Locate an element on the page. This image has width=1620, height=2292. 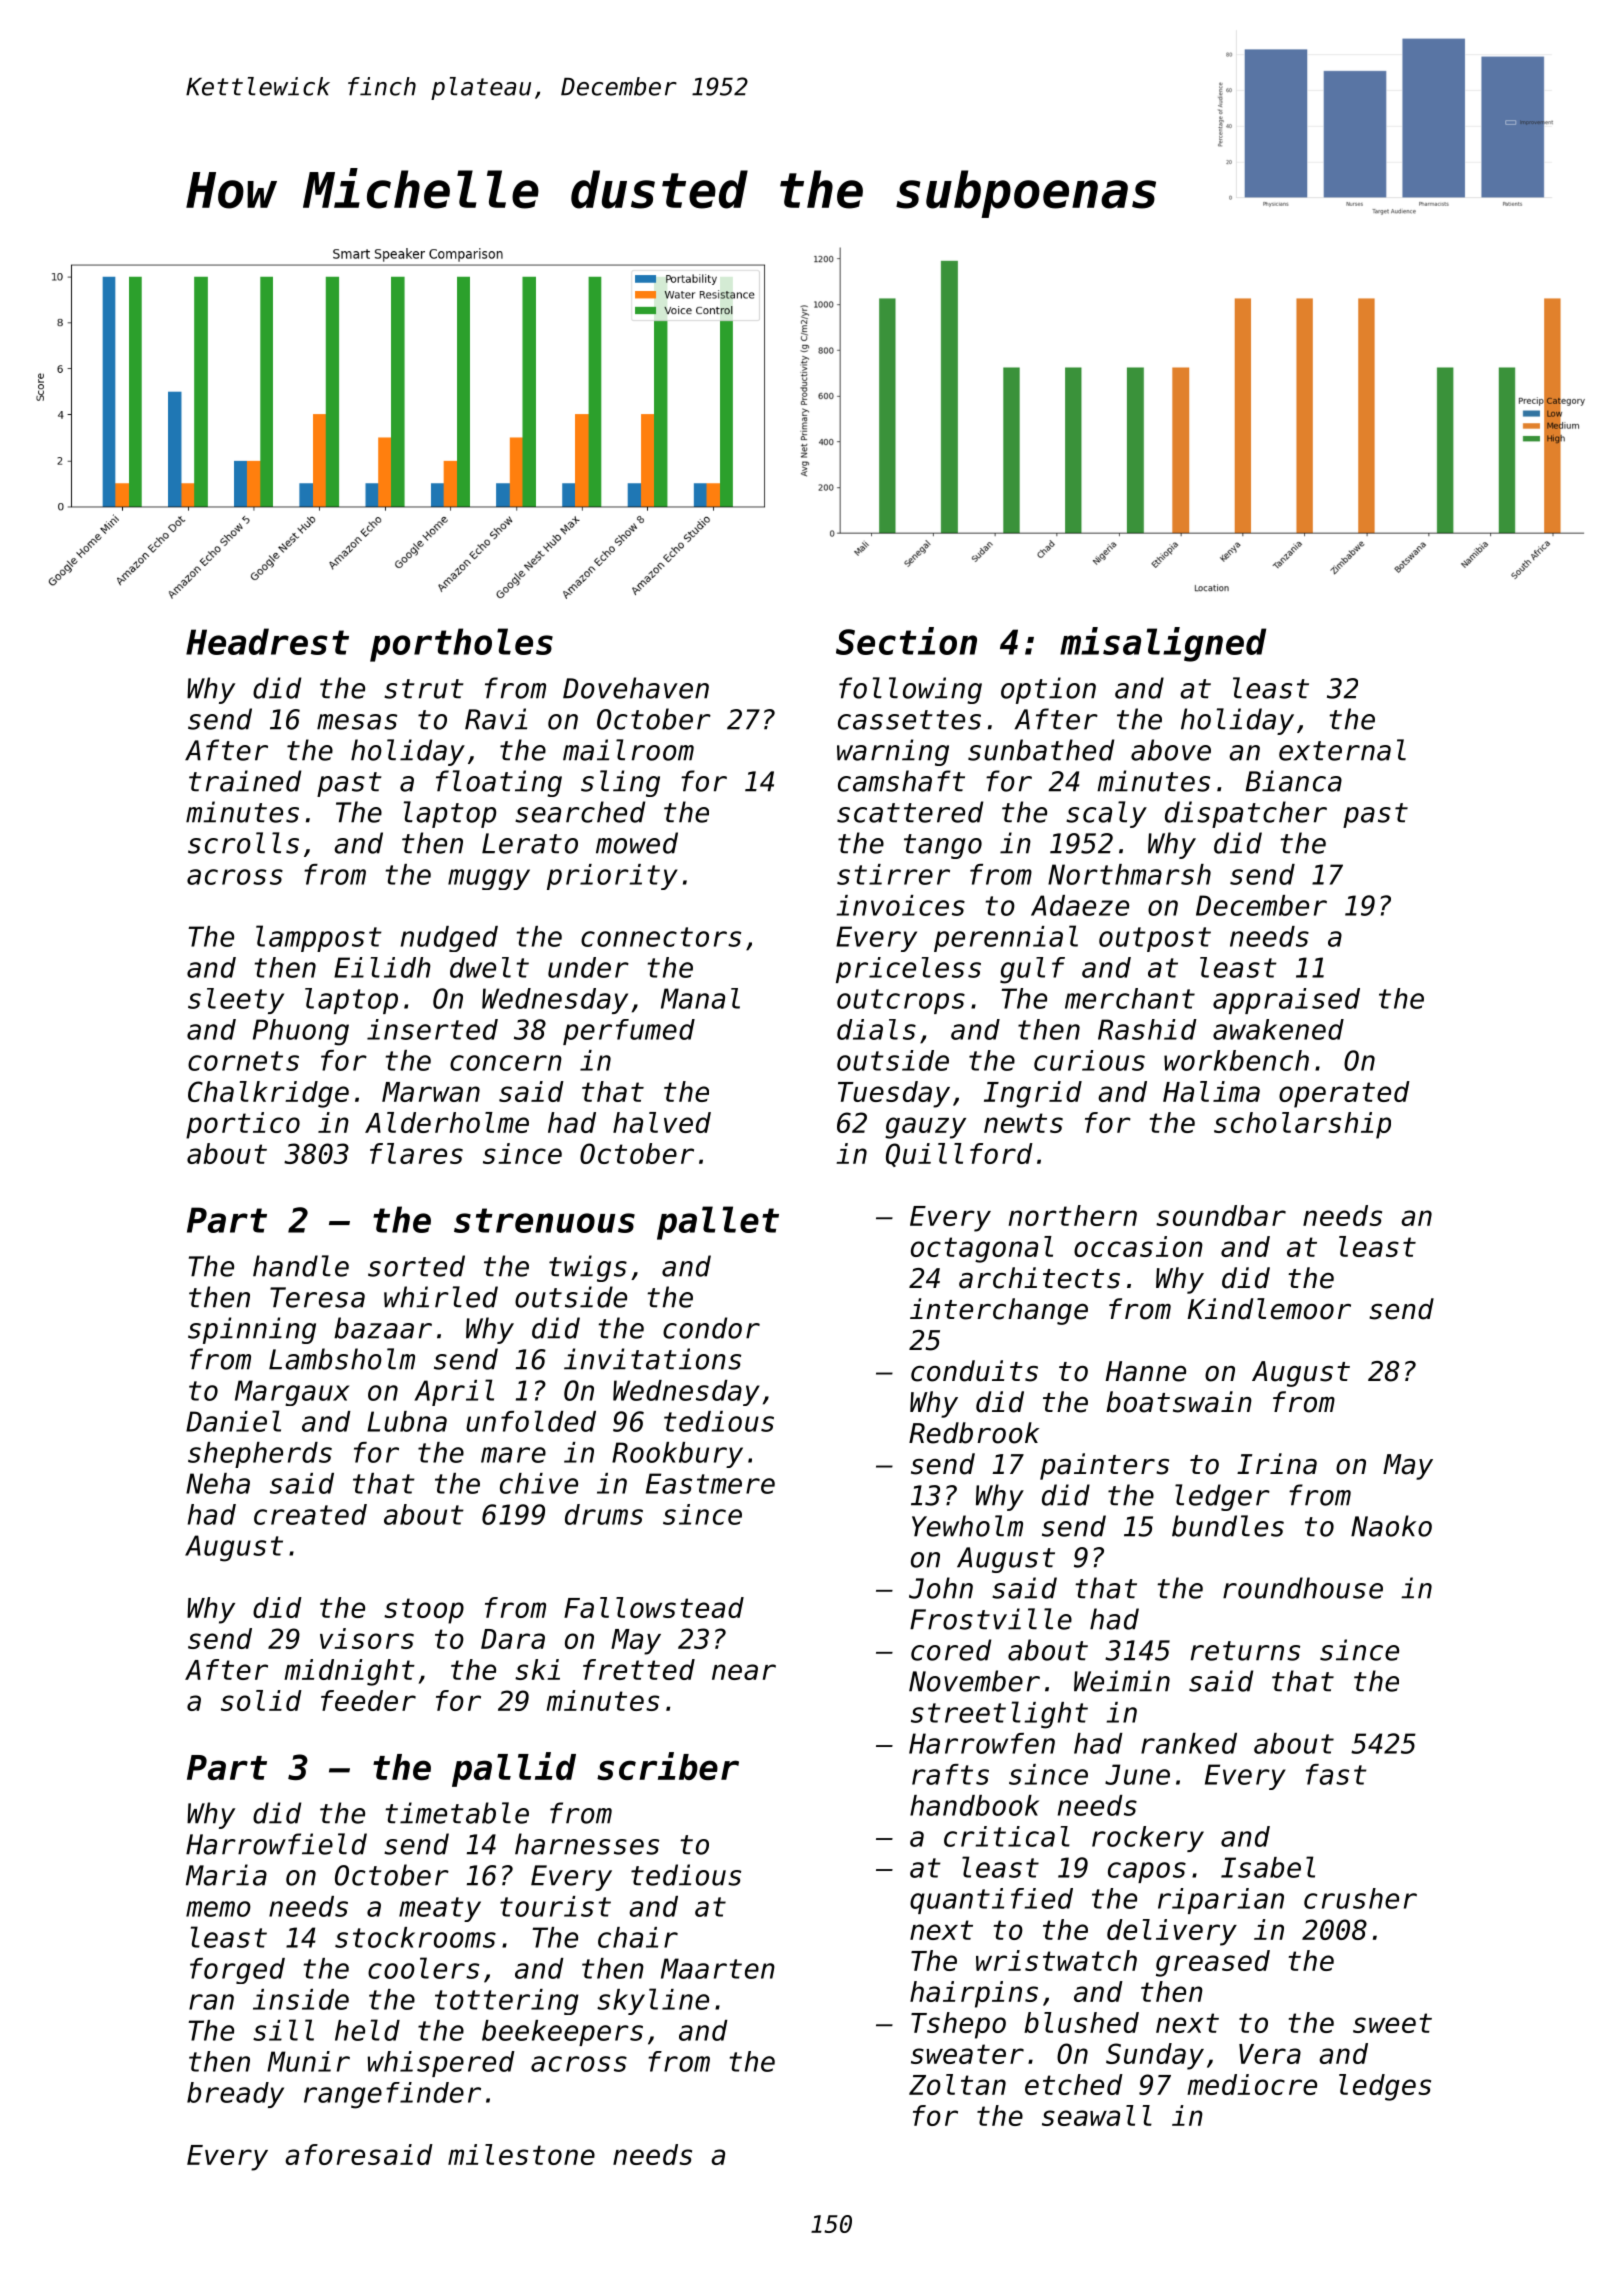
external is located at coordinates (1342, 750).
